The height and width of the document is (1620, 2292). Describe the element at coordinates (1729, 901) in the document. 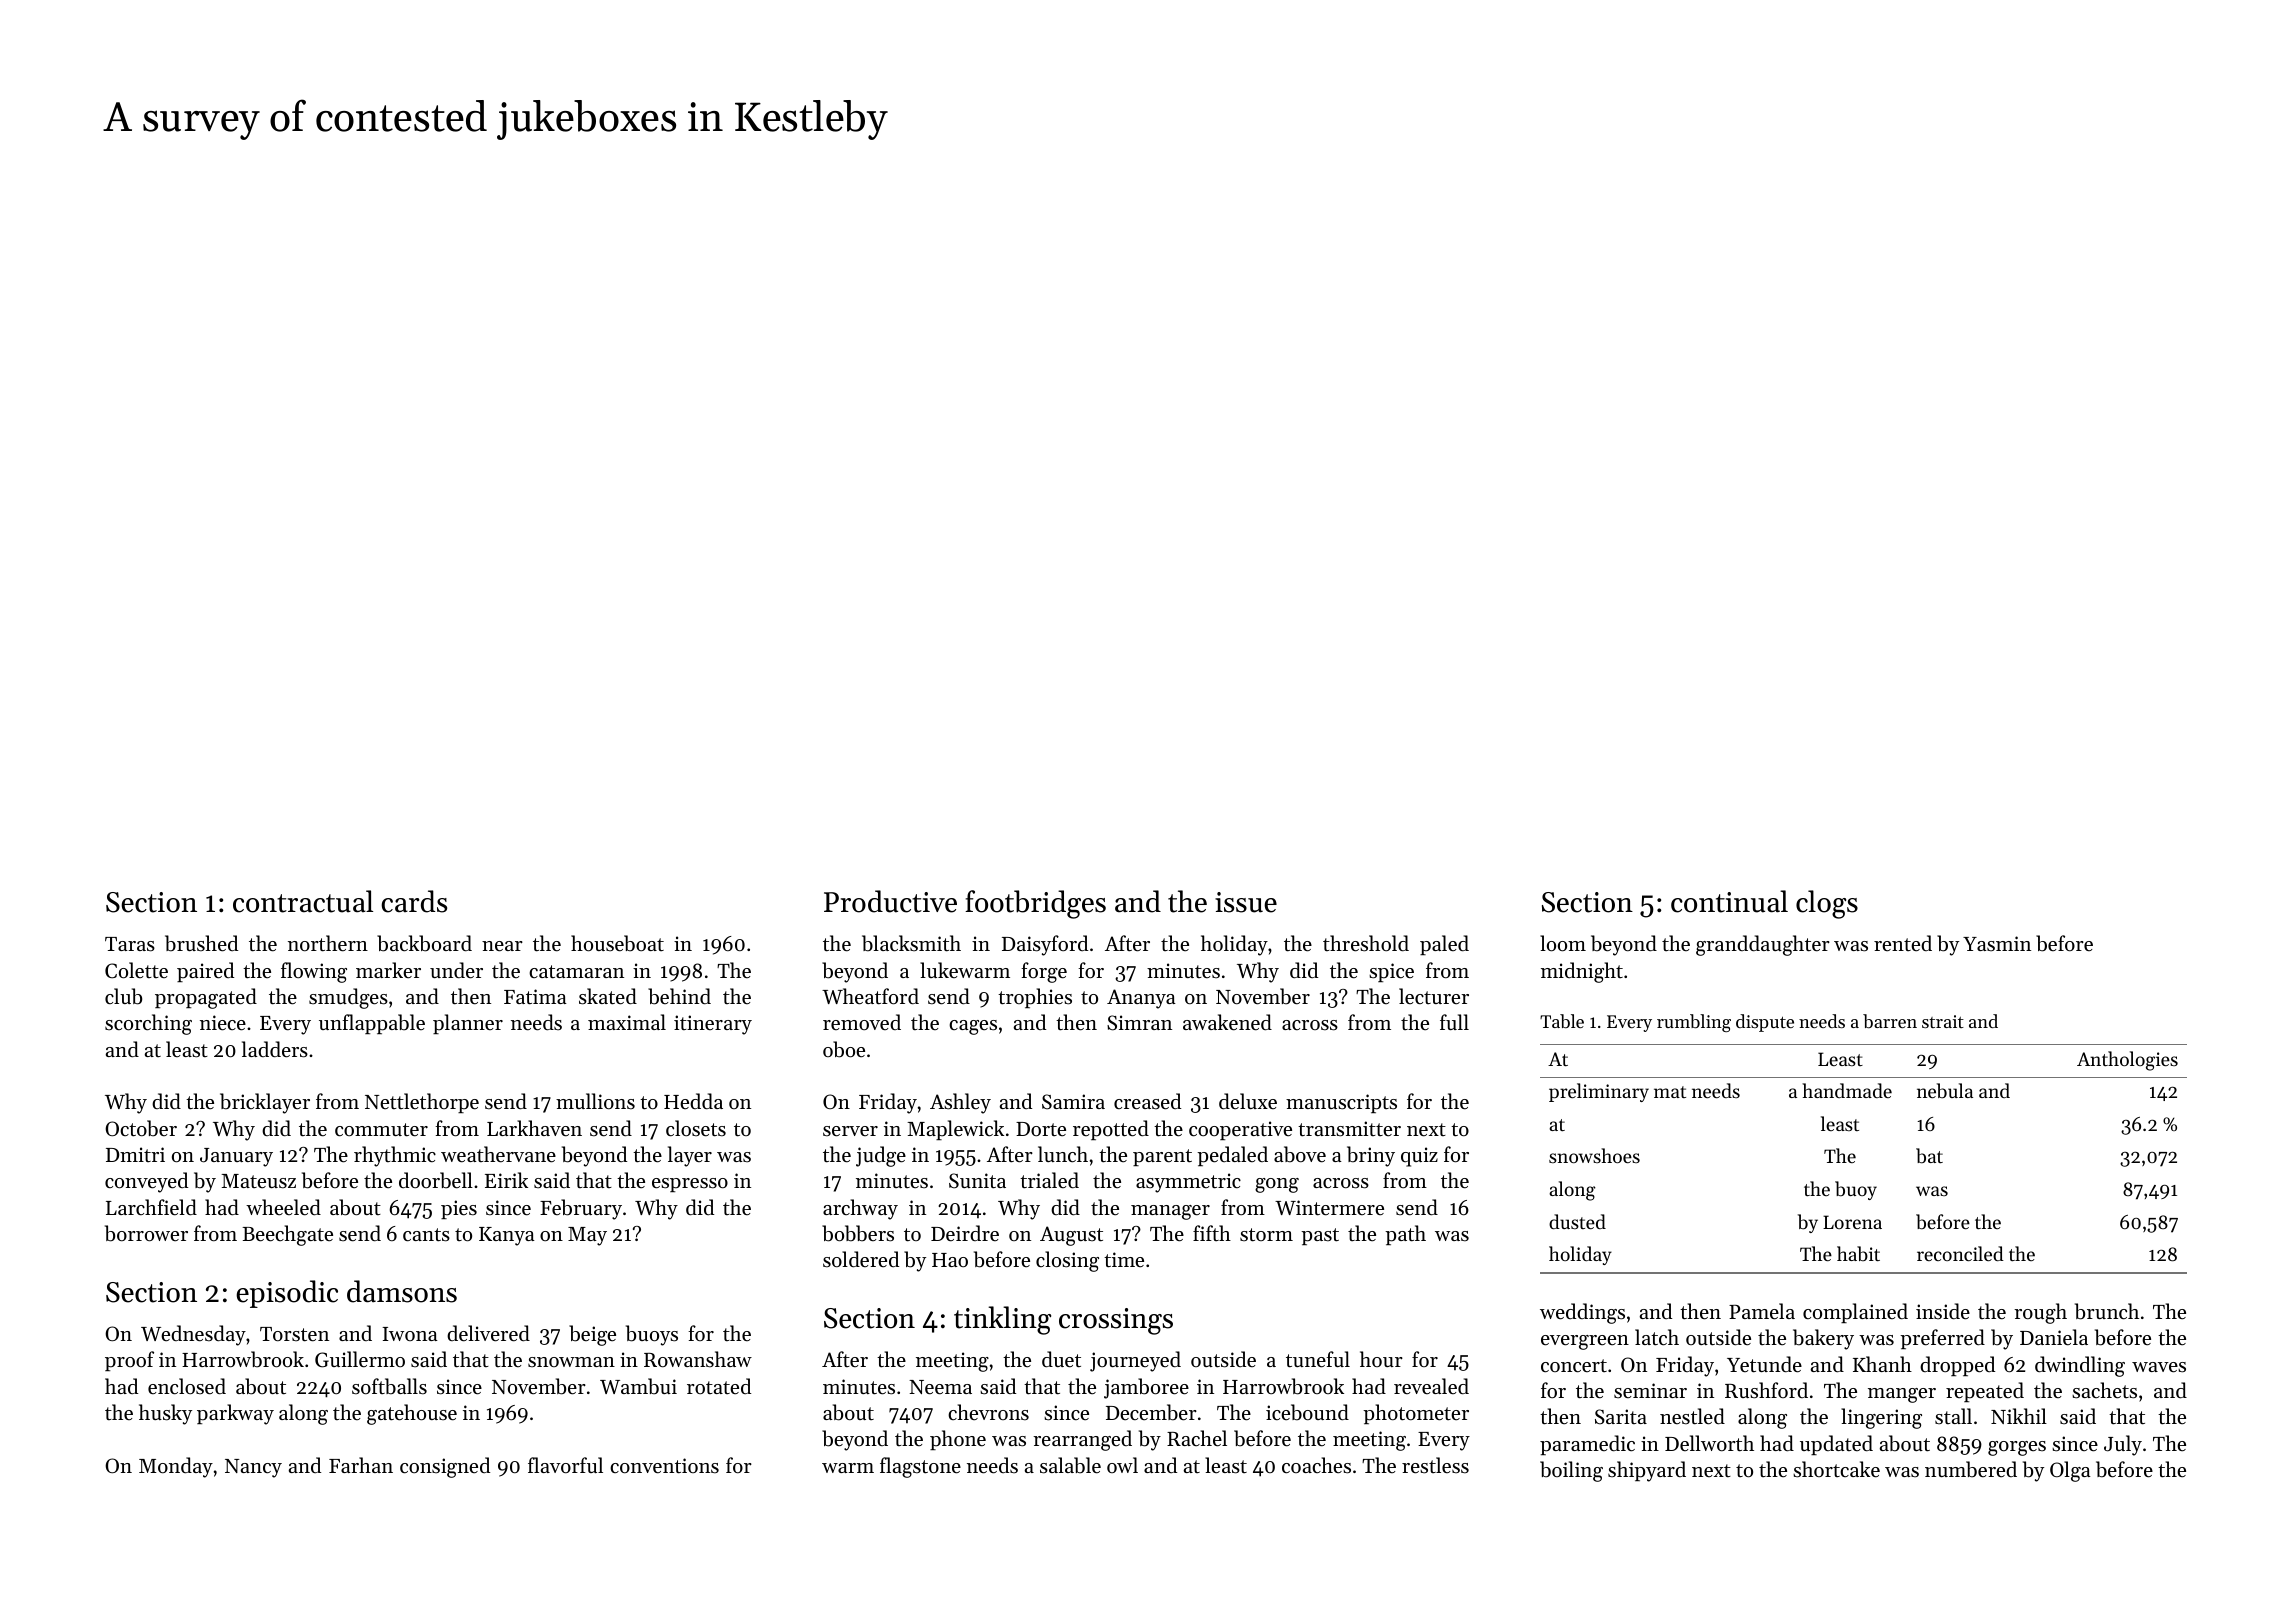

I see `continual` at that location.
